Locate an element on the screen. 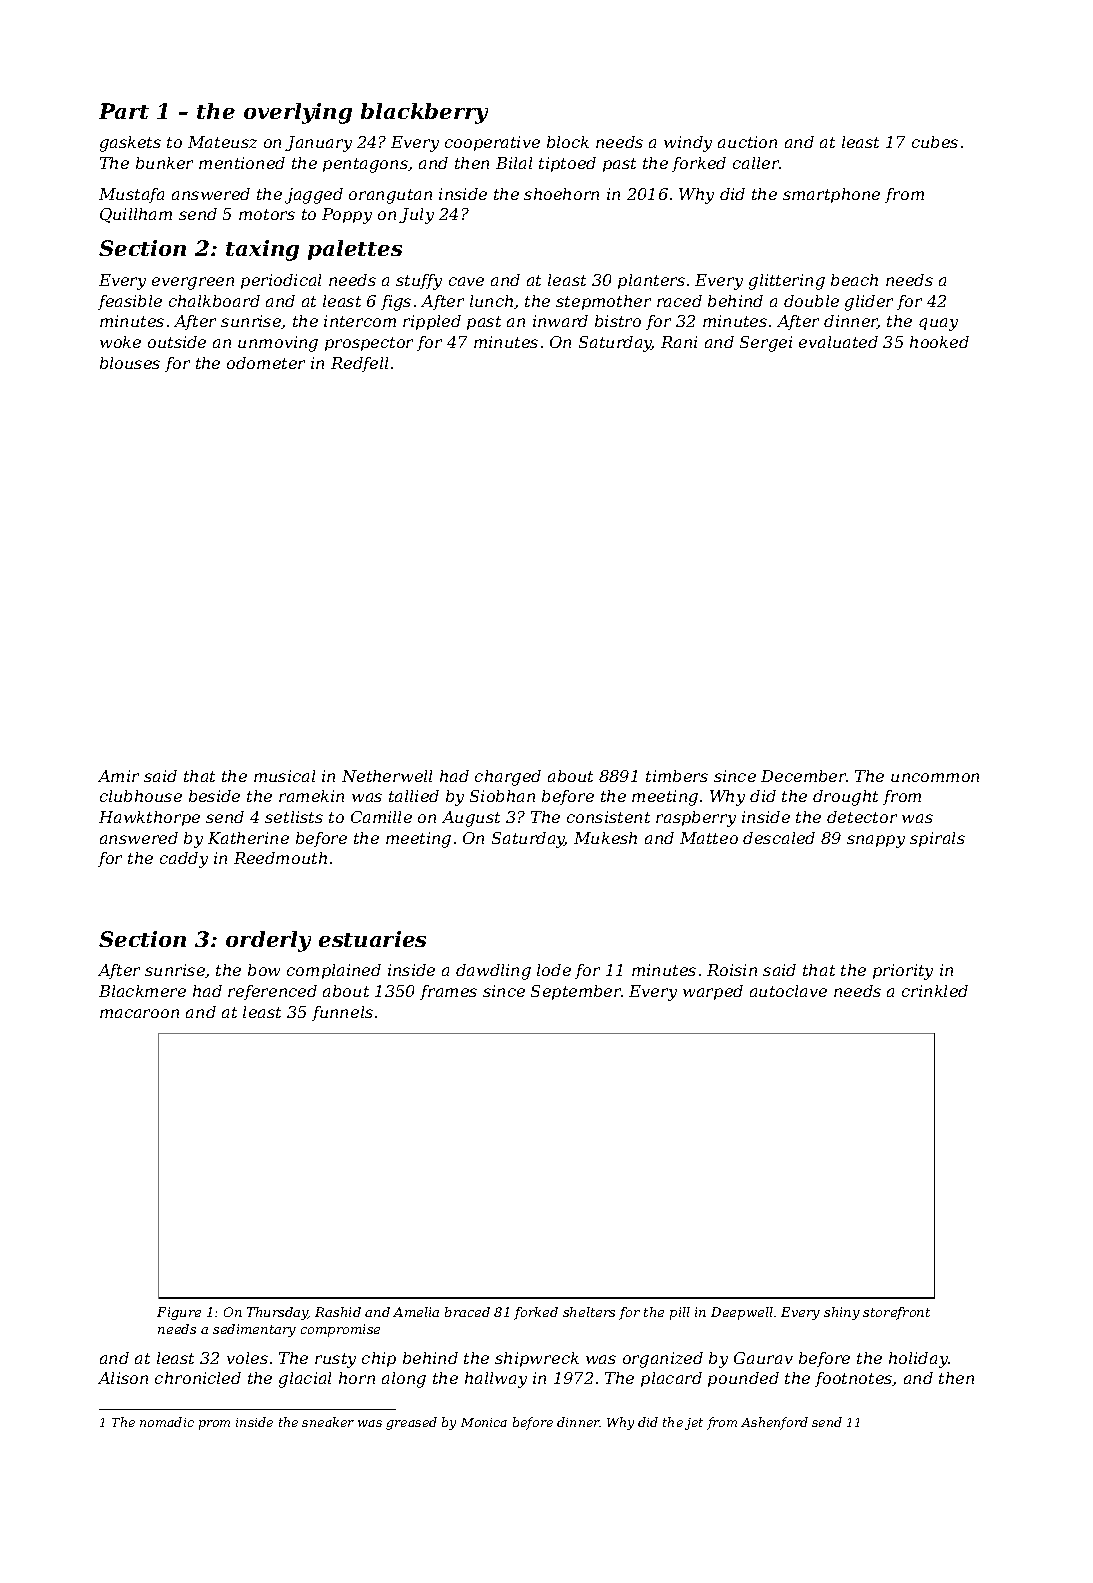 This screenshot has height=1583, width=1093. cubes is located at coordinates (935, 142).
